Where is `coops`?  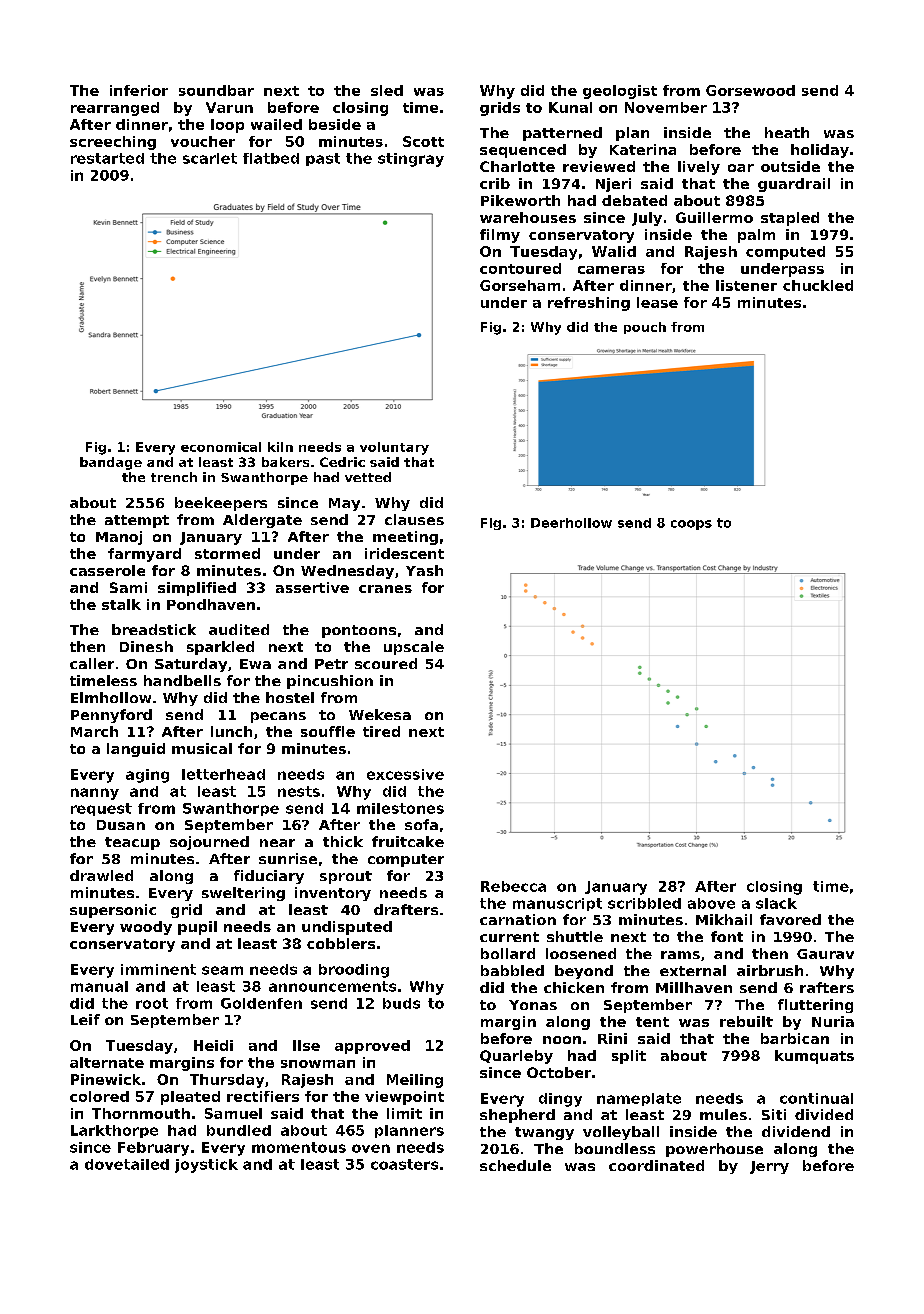 coops is located at coordinates (691, 525).
